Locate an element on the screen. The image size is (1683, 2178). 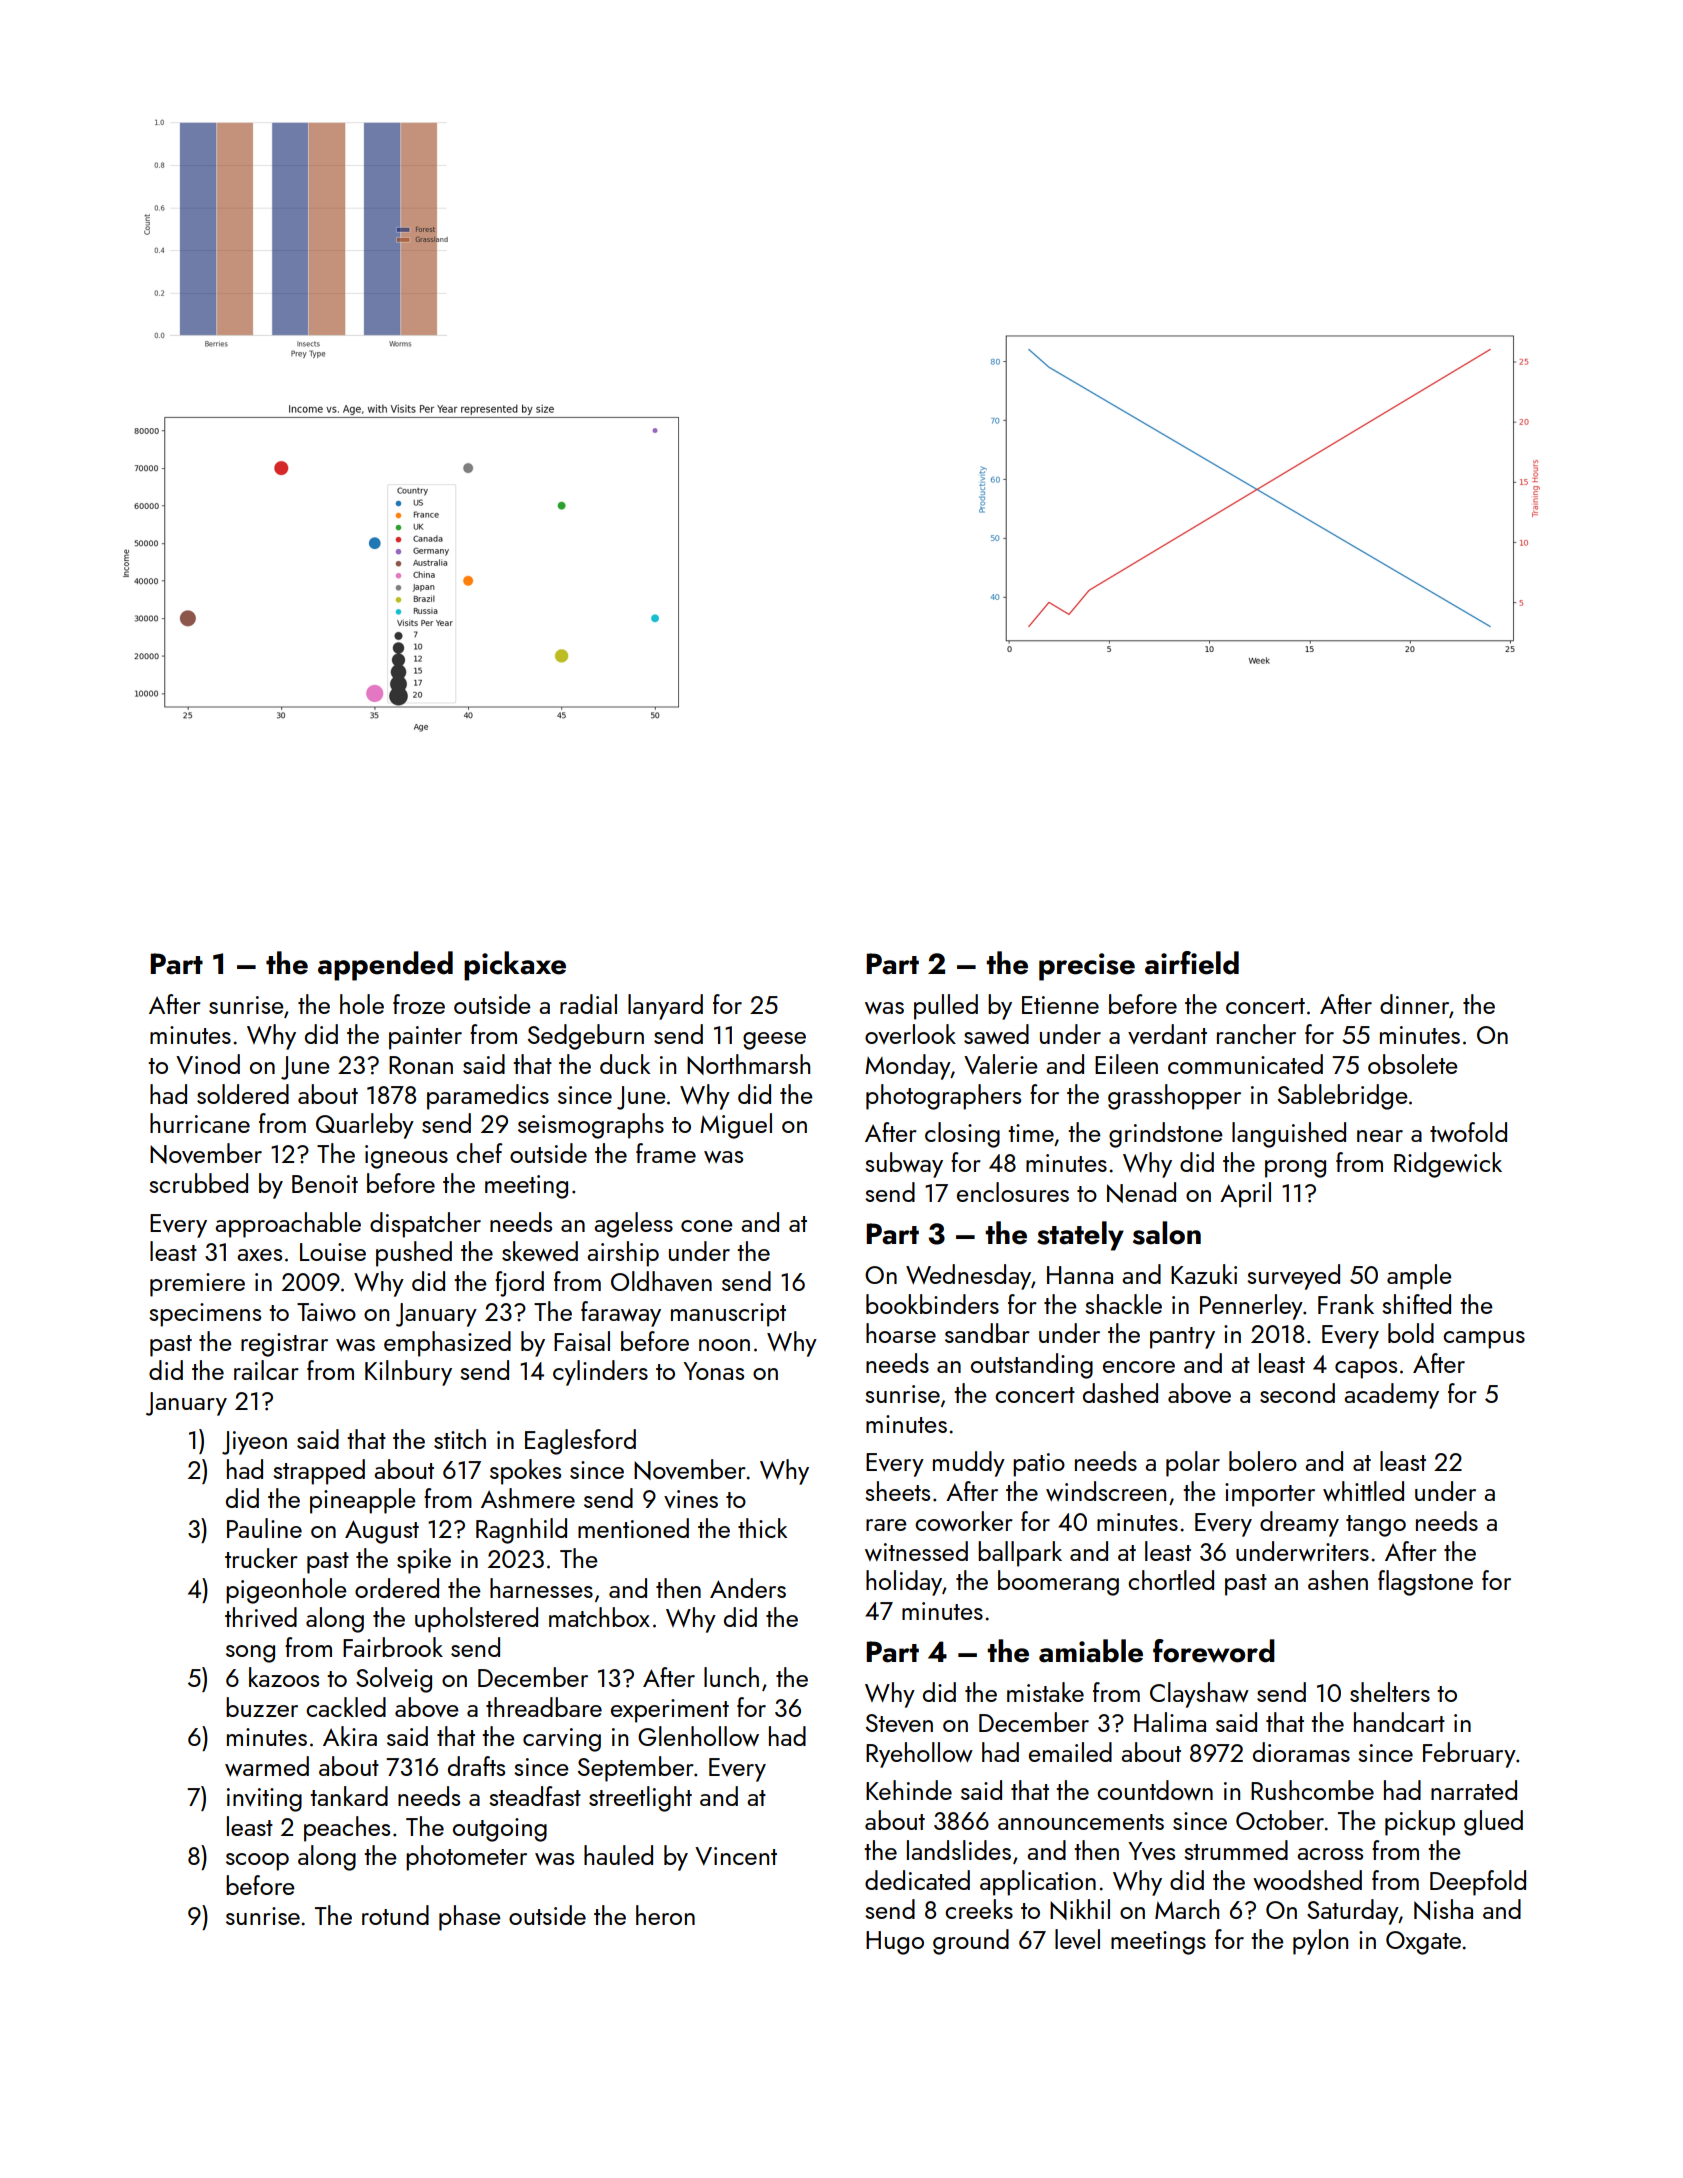
campus is located at coordinates (1484, 1340).
